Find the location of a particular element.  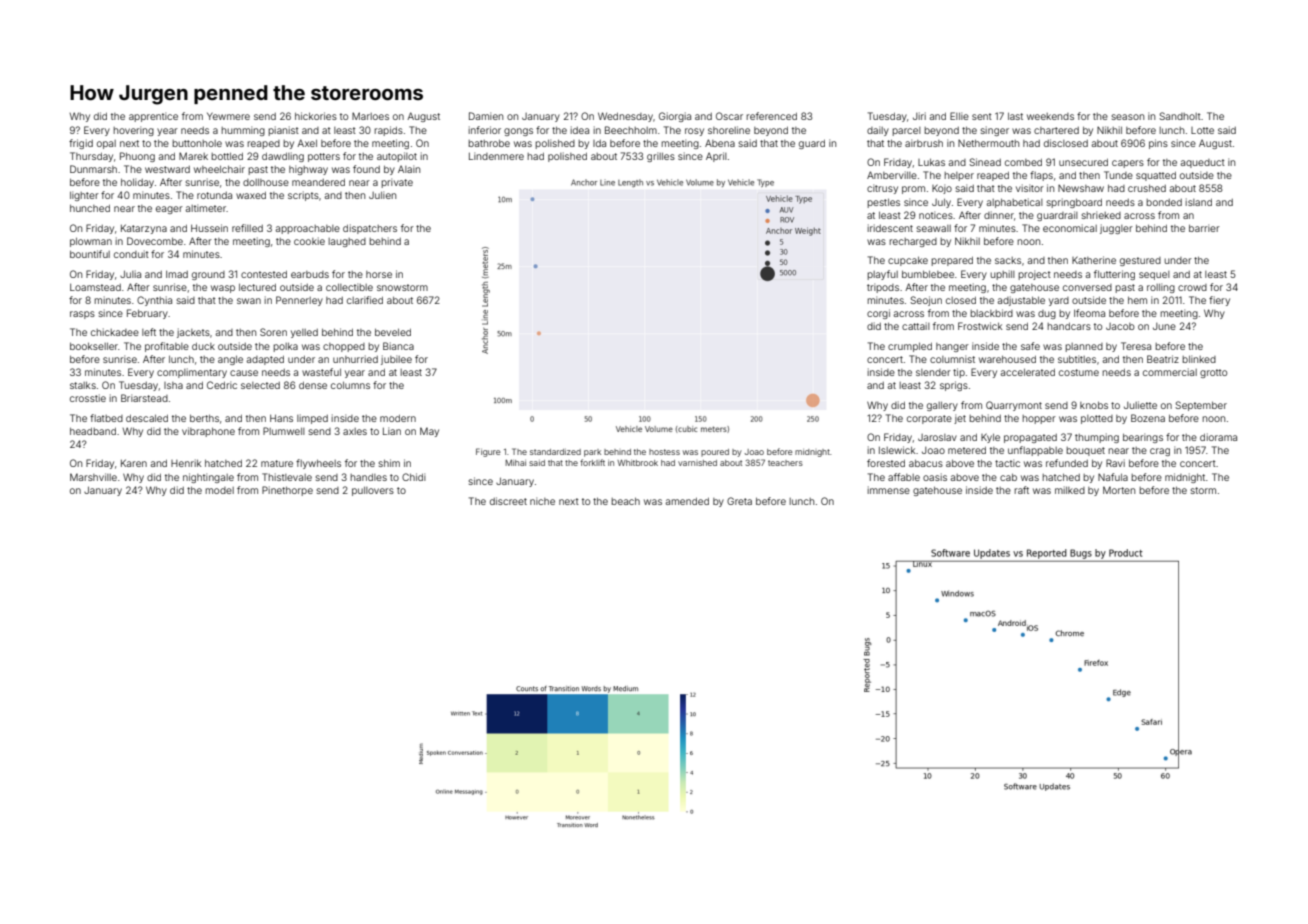

playful is located at coordinates (882, 275).
